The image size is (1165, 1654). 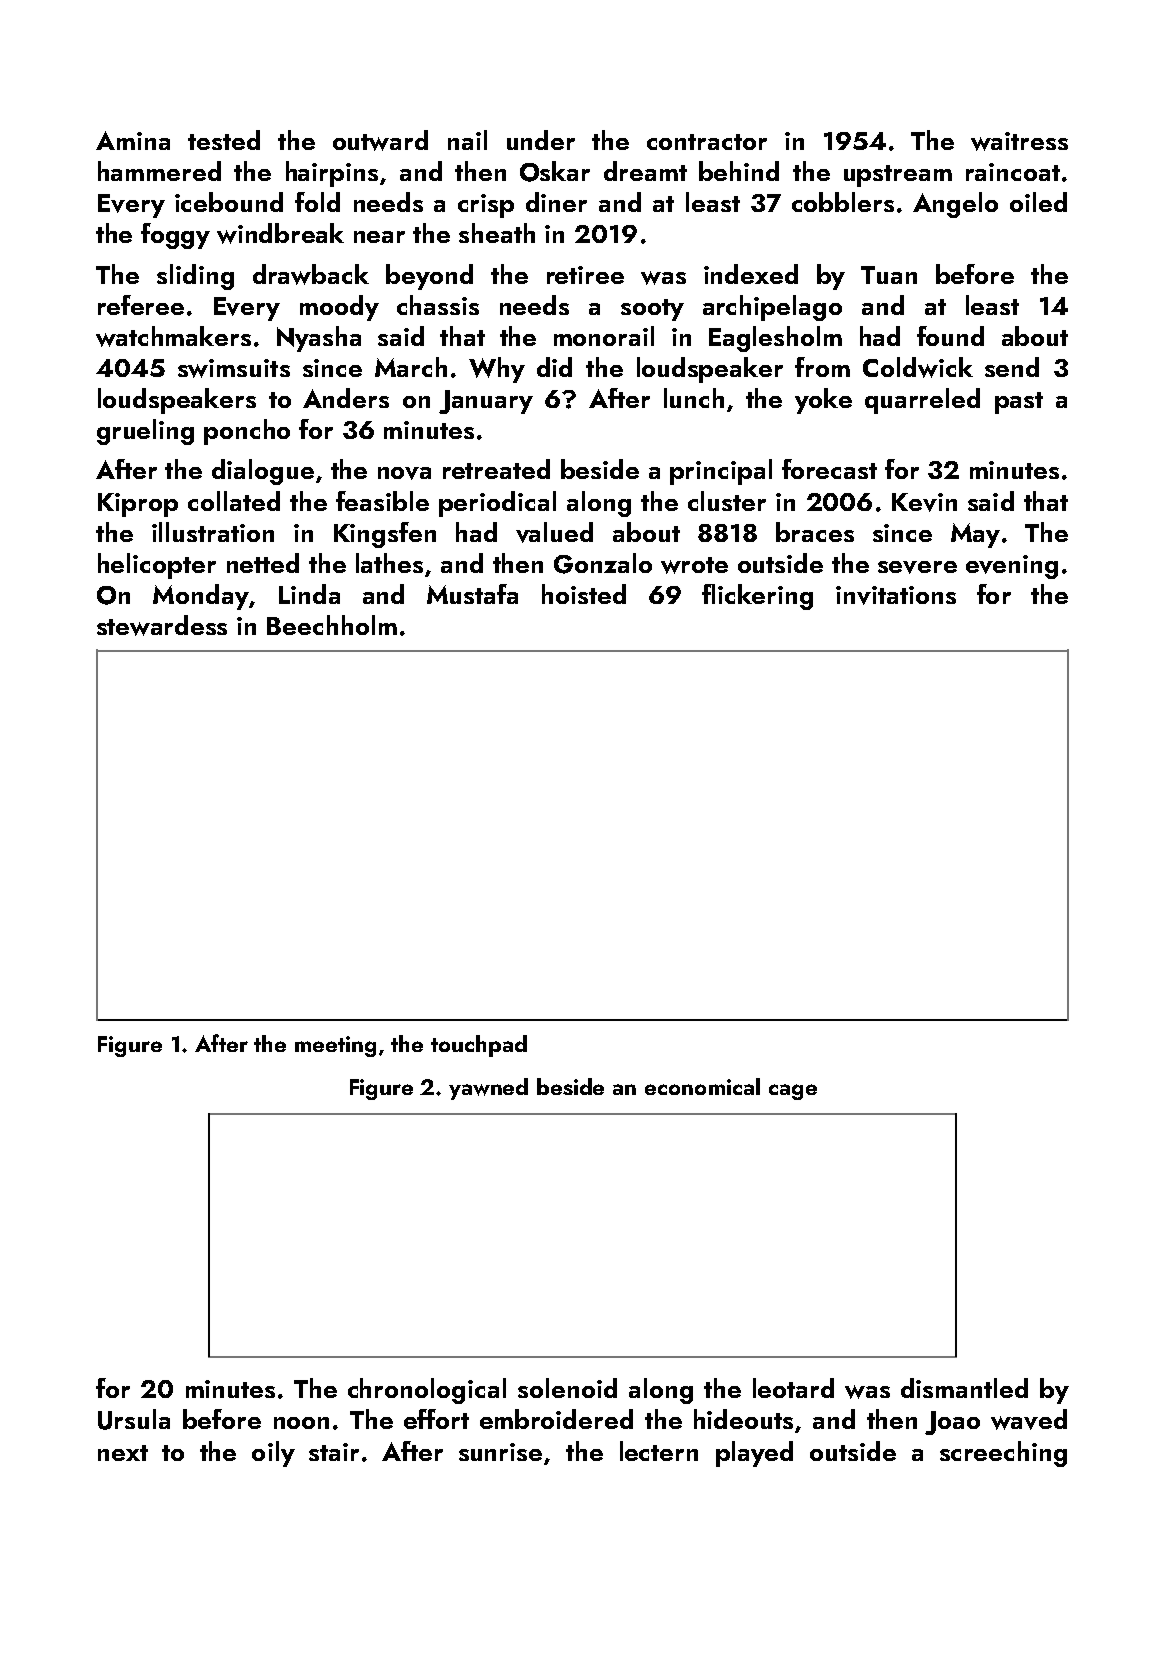 I want to click on Ursula, so click(x=134, y=1419).
